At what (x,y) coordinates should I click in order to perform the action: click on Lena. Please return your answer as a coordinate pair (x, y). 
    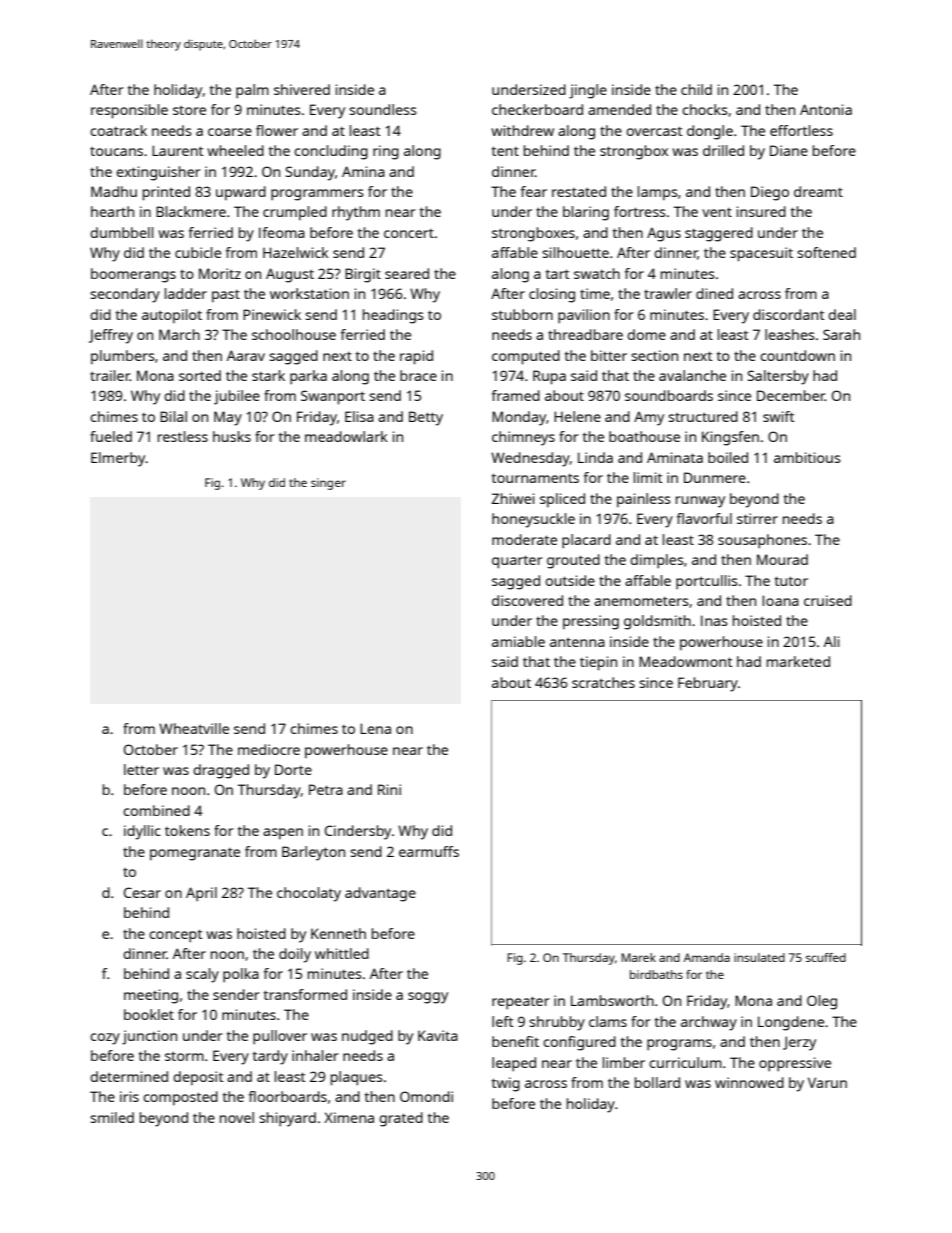
    Looking at the image, I should click on (375, 728).
